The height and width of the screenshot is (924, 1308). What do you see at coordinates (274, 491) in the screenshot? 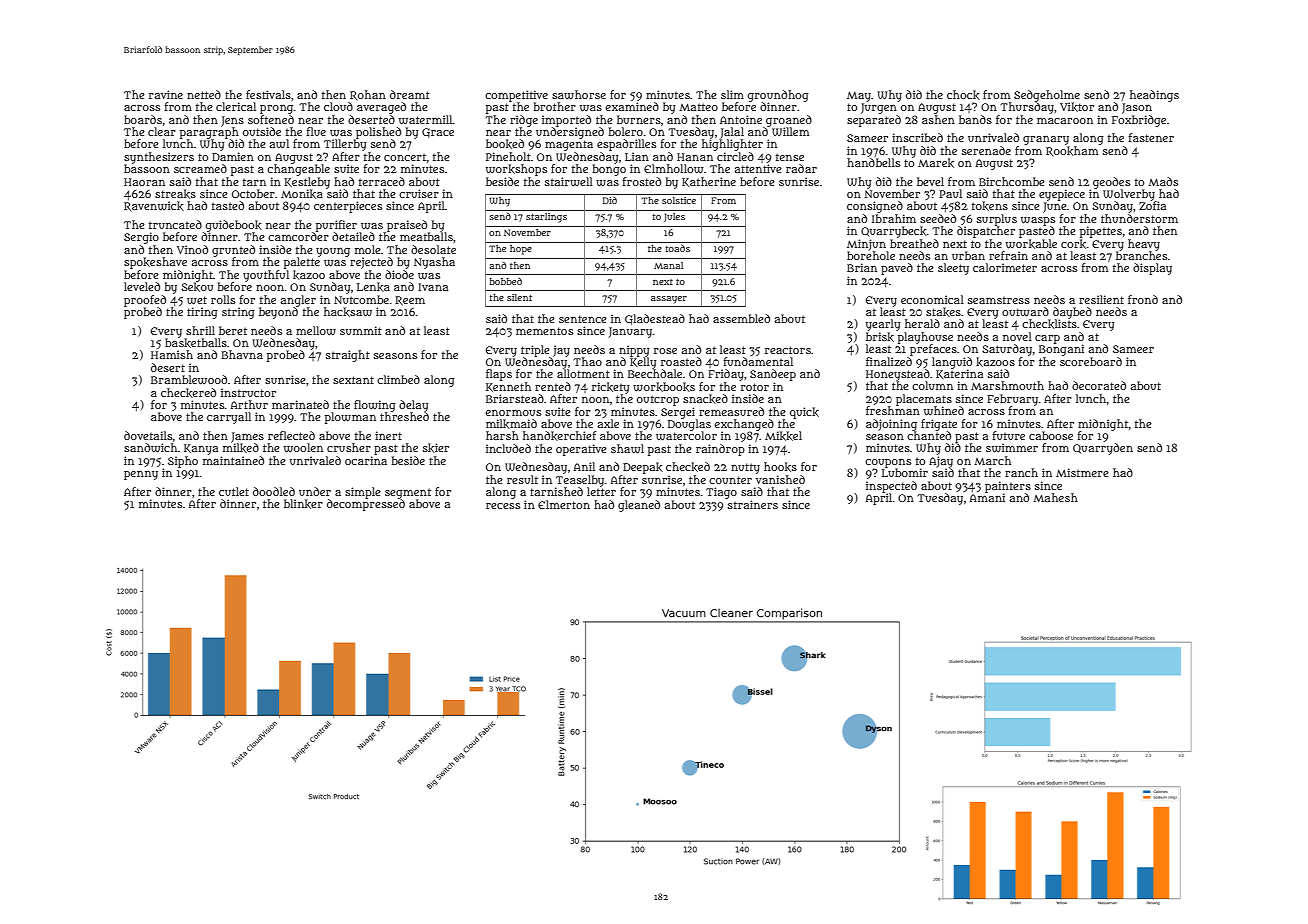
I see `doodled` at bounding box center [274, 491].
